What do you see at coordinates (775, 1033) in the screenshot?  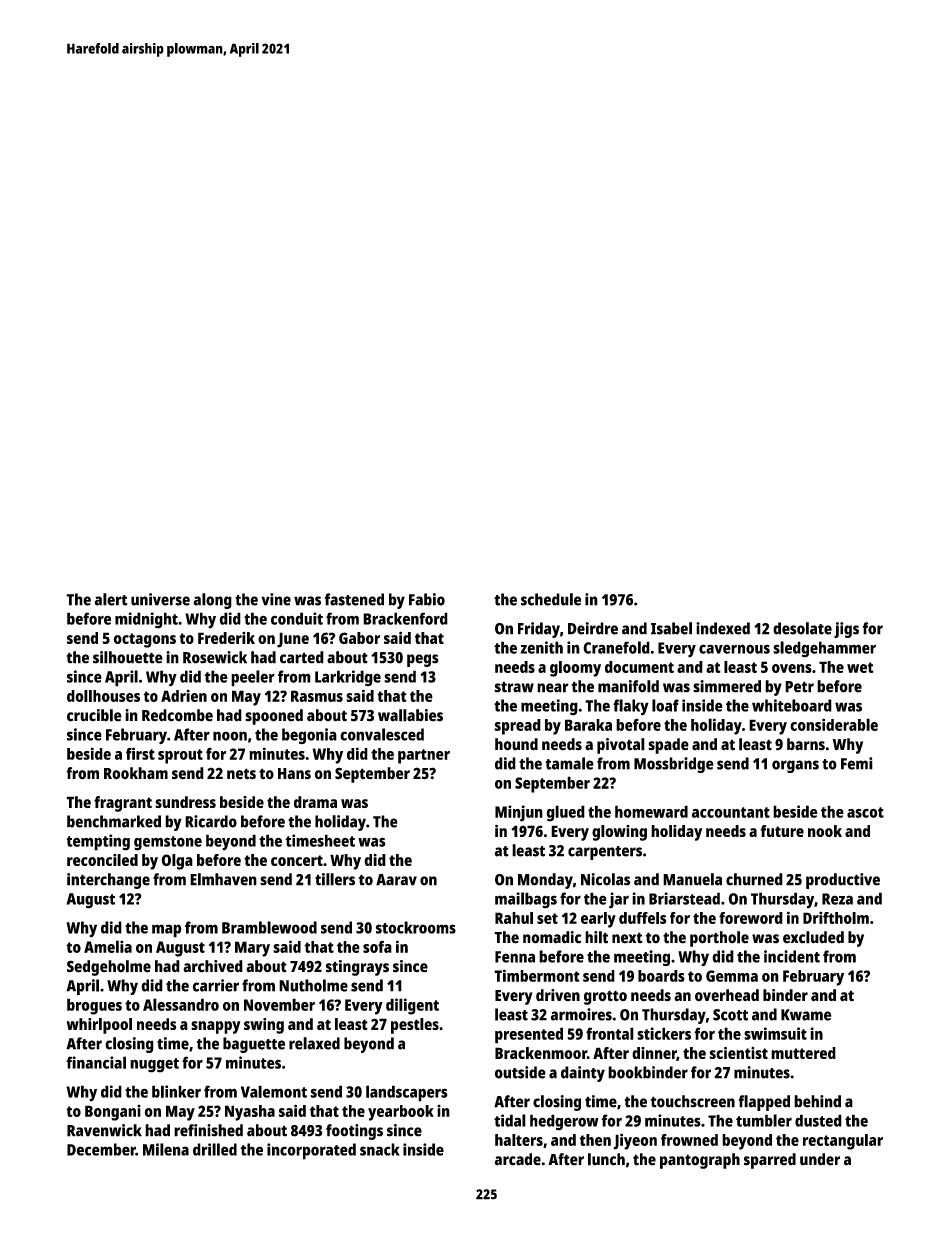 I see `swimsuit` at bounding box center [775, 1033].
